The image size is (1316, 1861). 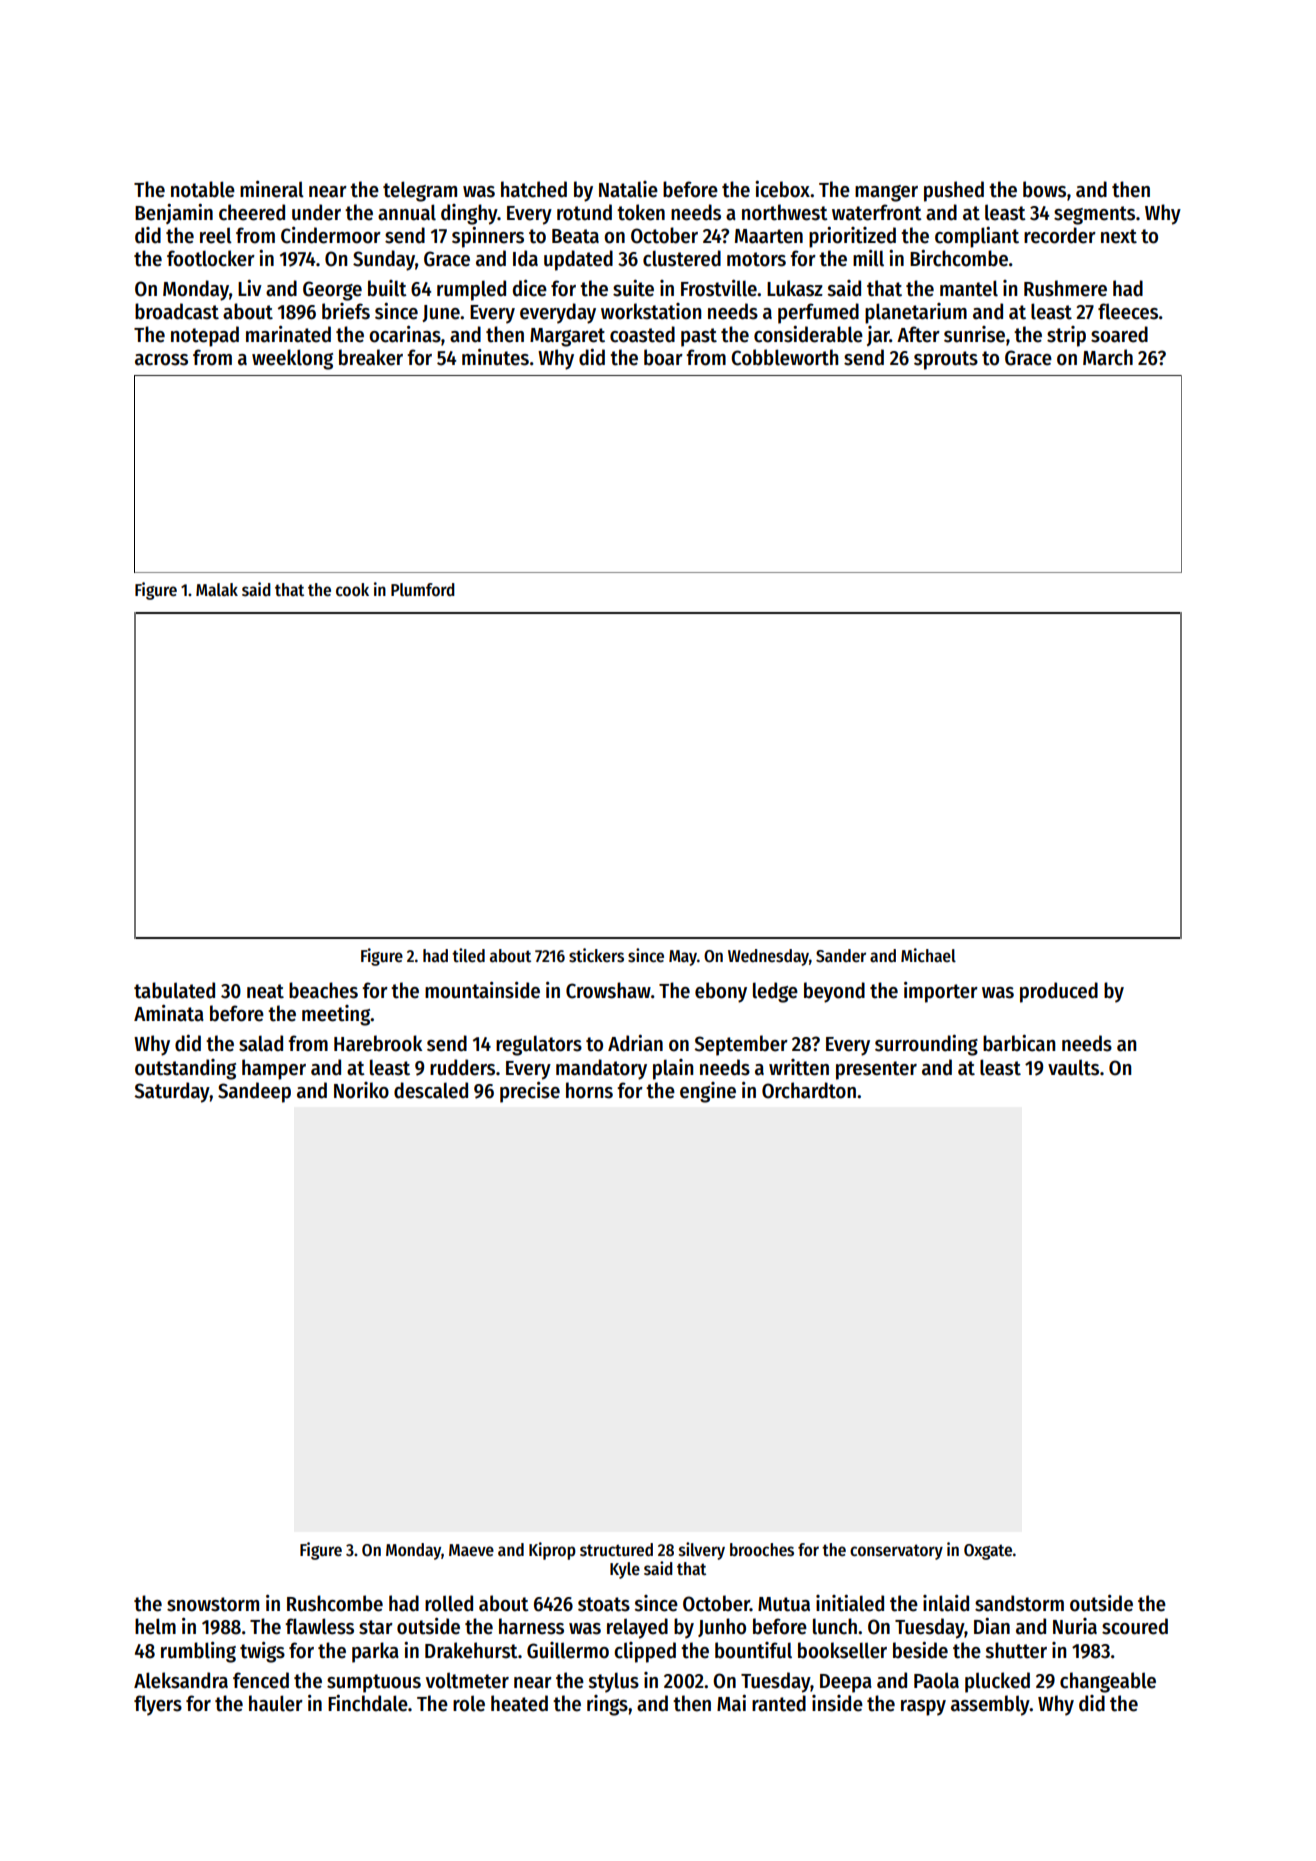 What do you see at coordinates (185, 1069) in the page?
I see `outstanding` at bounding box center [185, 1069].
